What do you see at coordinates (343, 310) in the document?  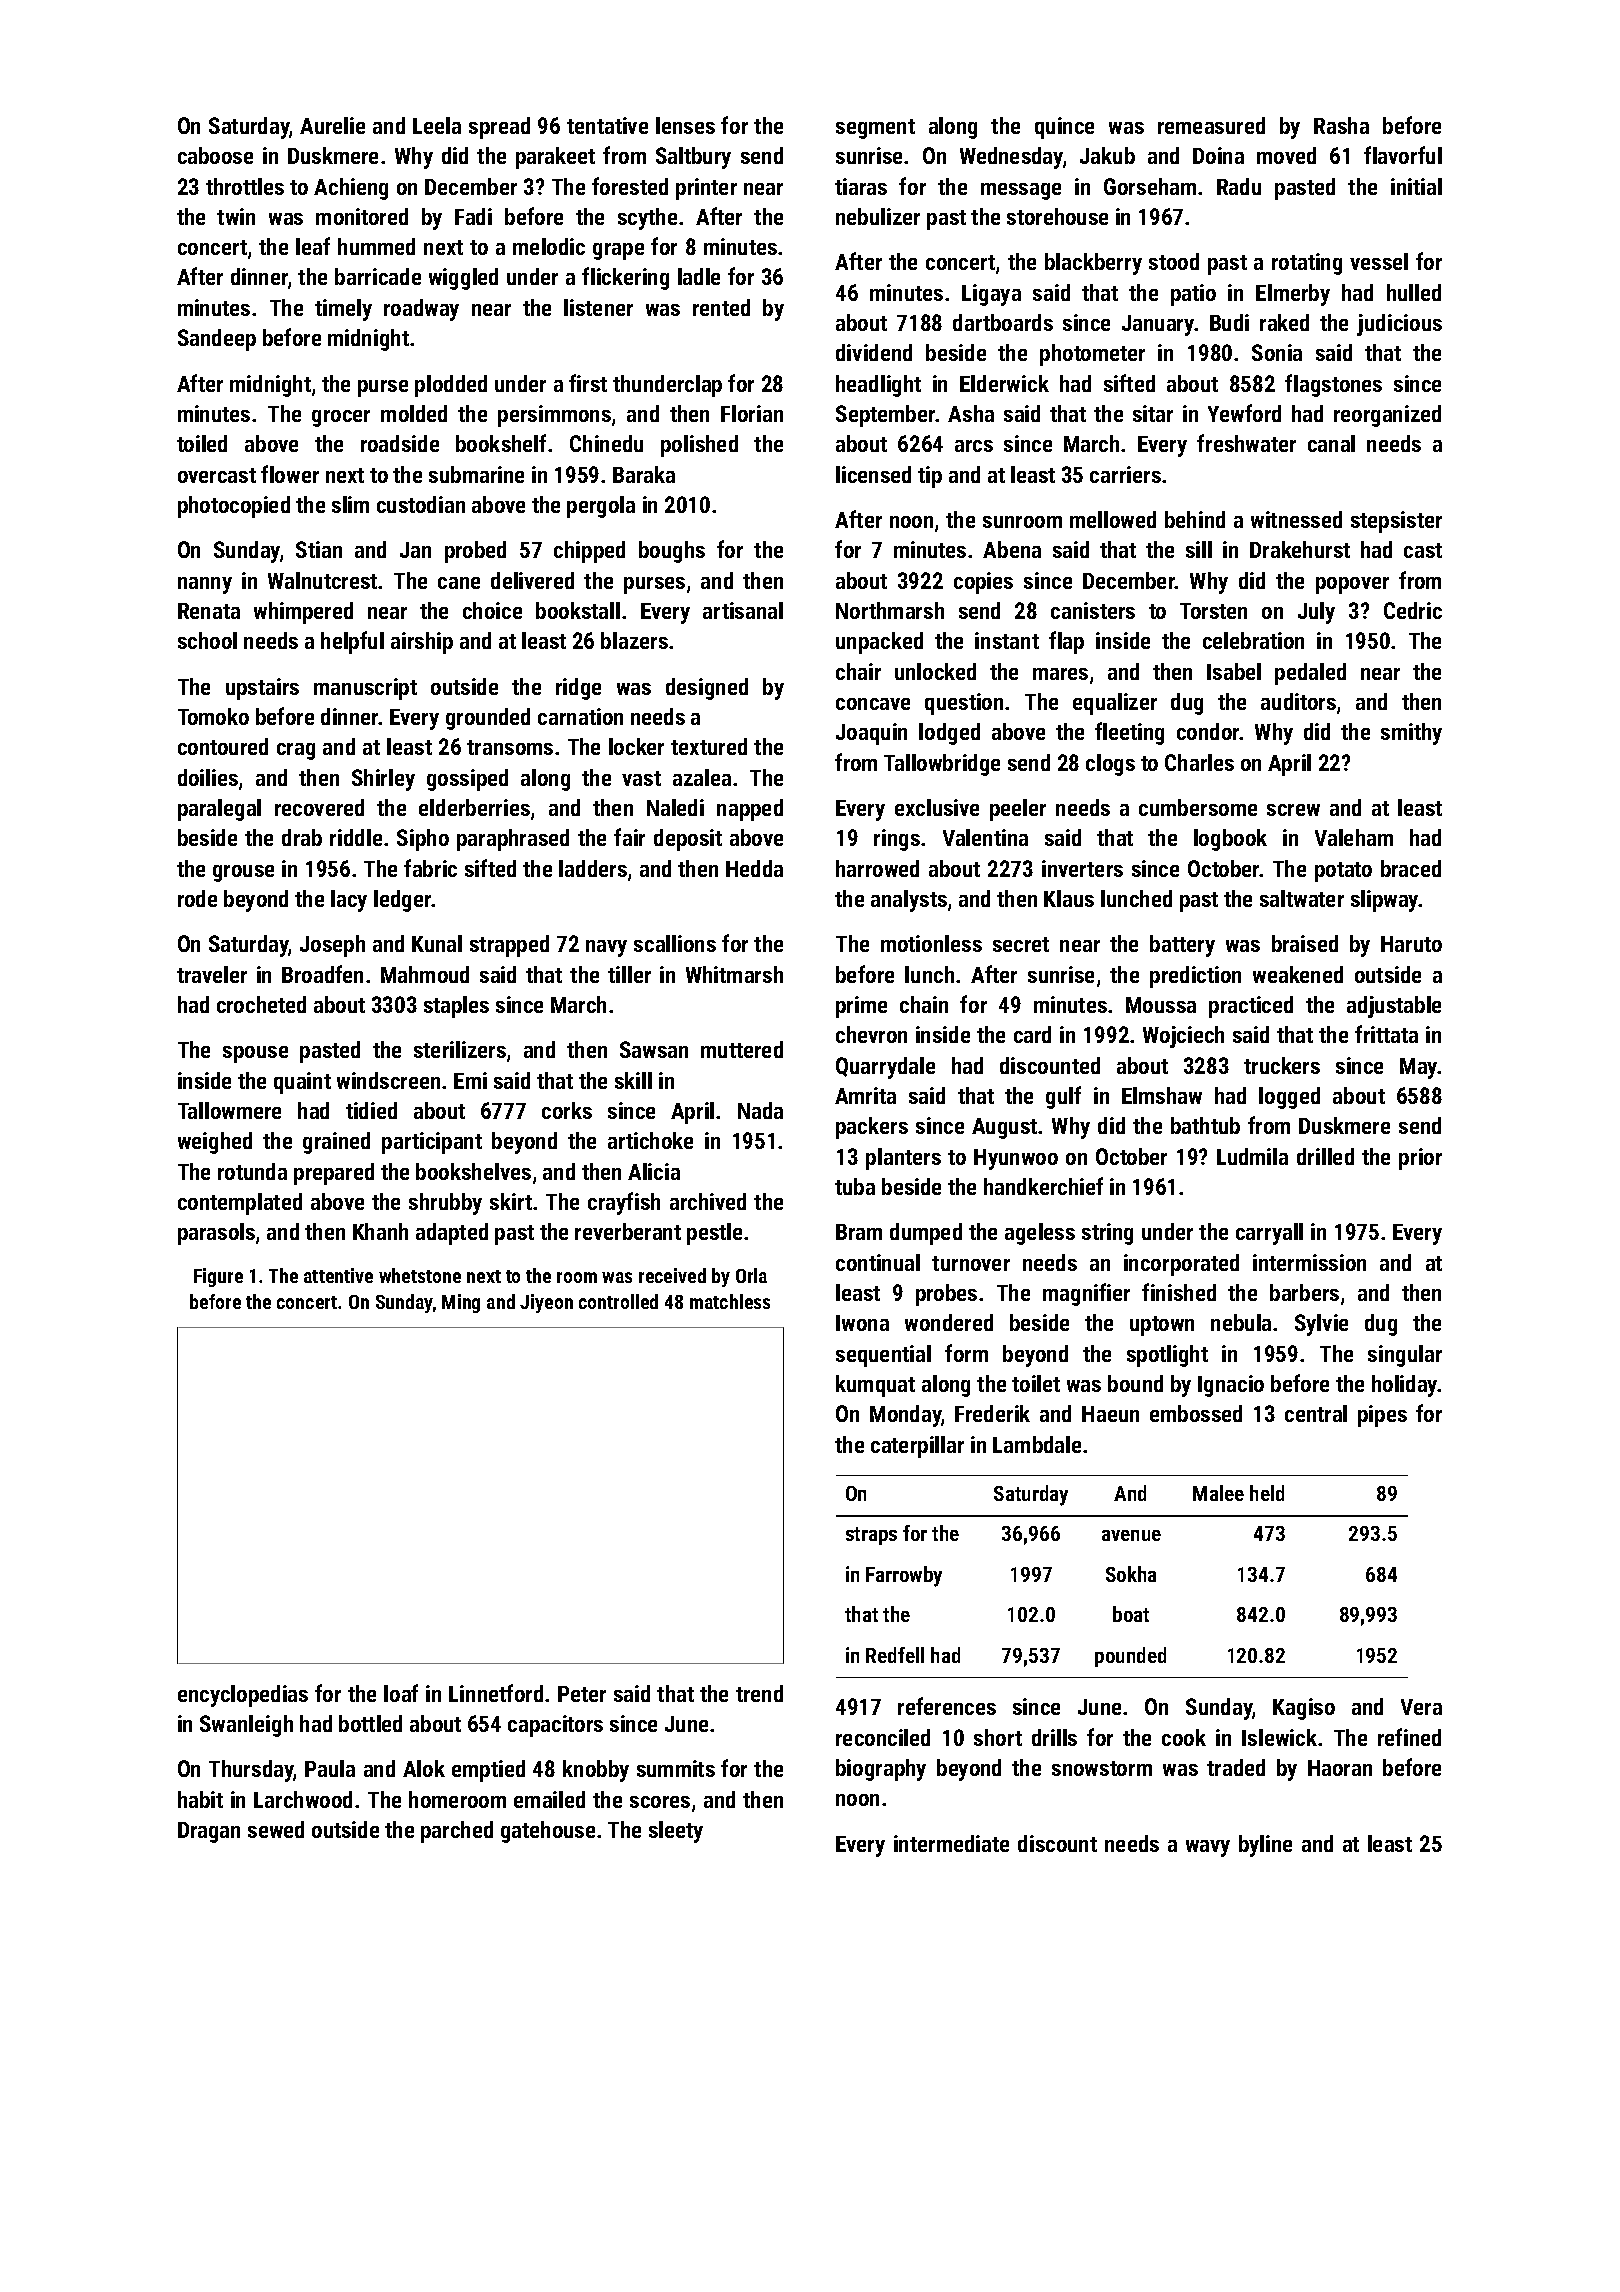 I see `timely` at bounding box center [343, 310].
